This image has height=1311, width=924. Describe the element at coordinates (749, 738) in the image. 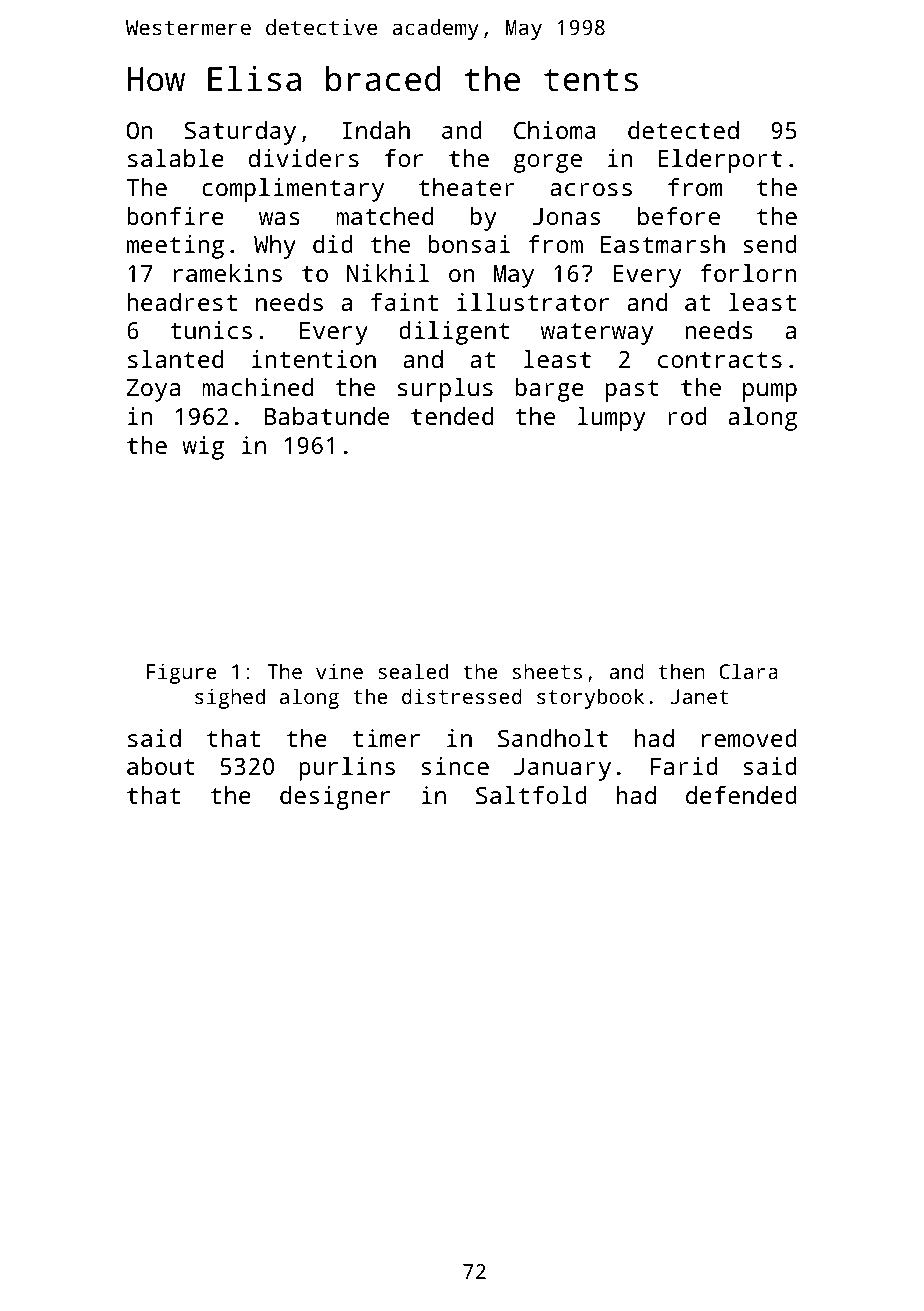

I see `removed` at that location.
